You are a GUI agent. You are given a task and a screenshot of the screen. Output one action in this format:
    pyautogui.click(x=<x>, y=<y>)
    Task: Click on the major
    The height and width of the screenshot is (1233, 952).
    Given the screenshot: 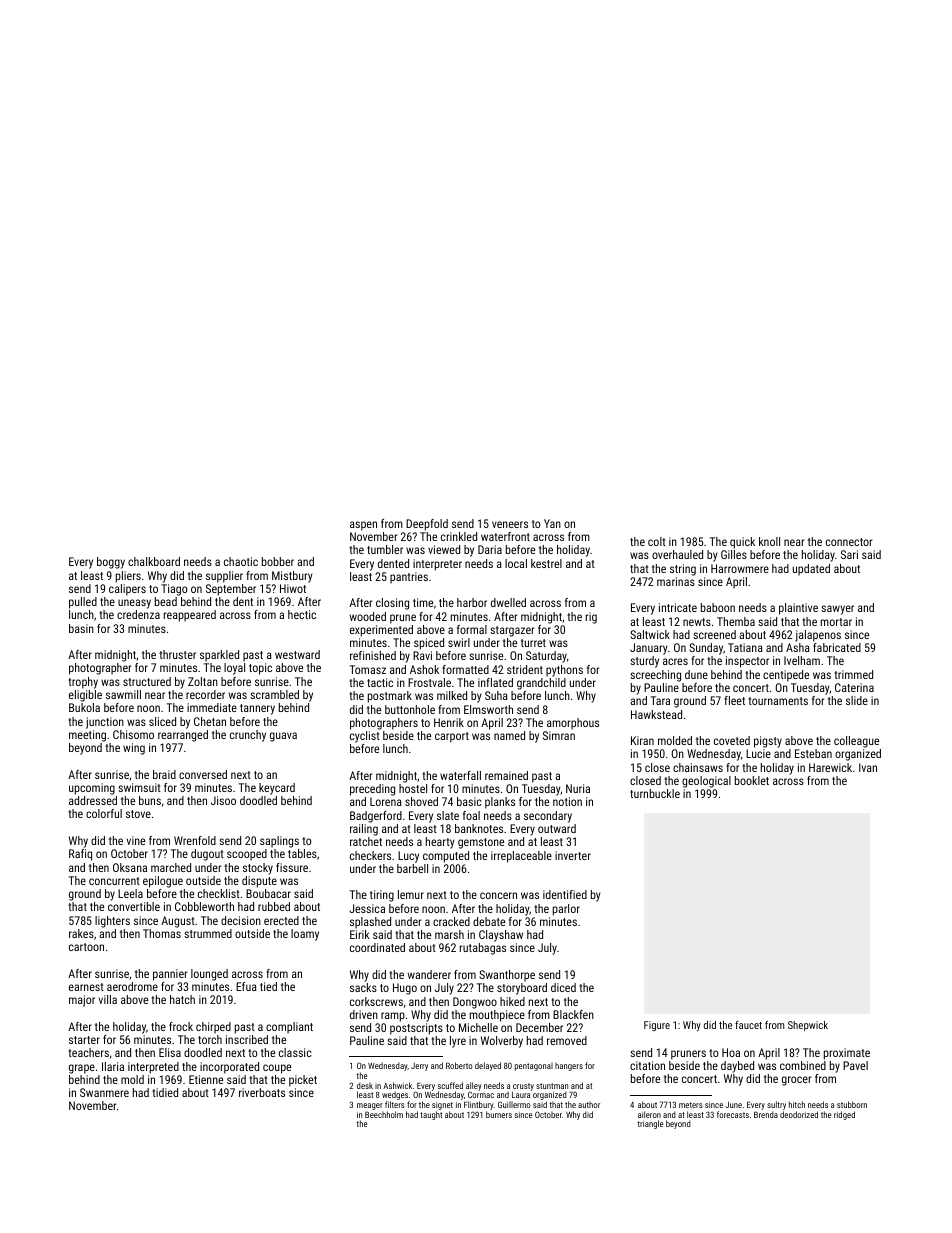 What is the action you would take?
    pyautogui.click(x=82, y=1001)
